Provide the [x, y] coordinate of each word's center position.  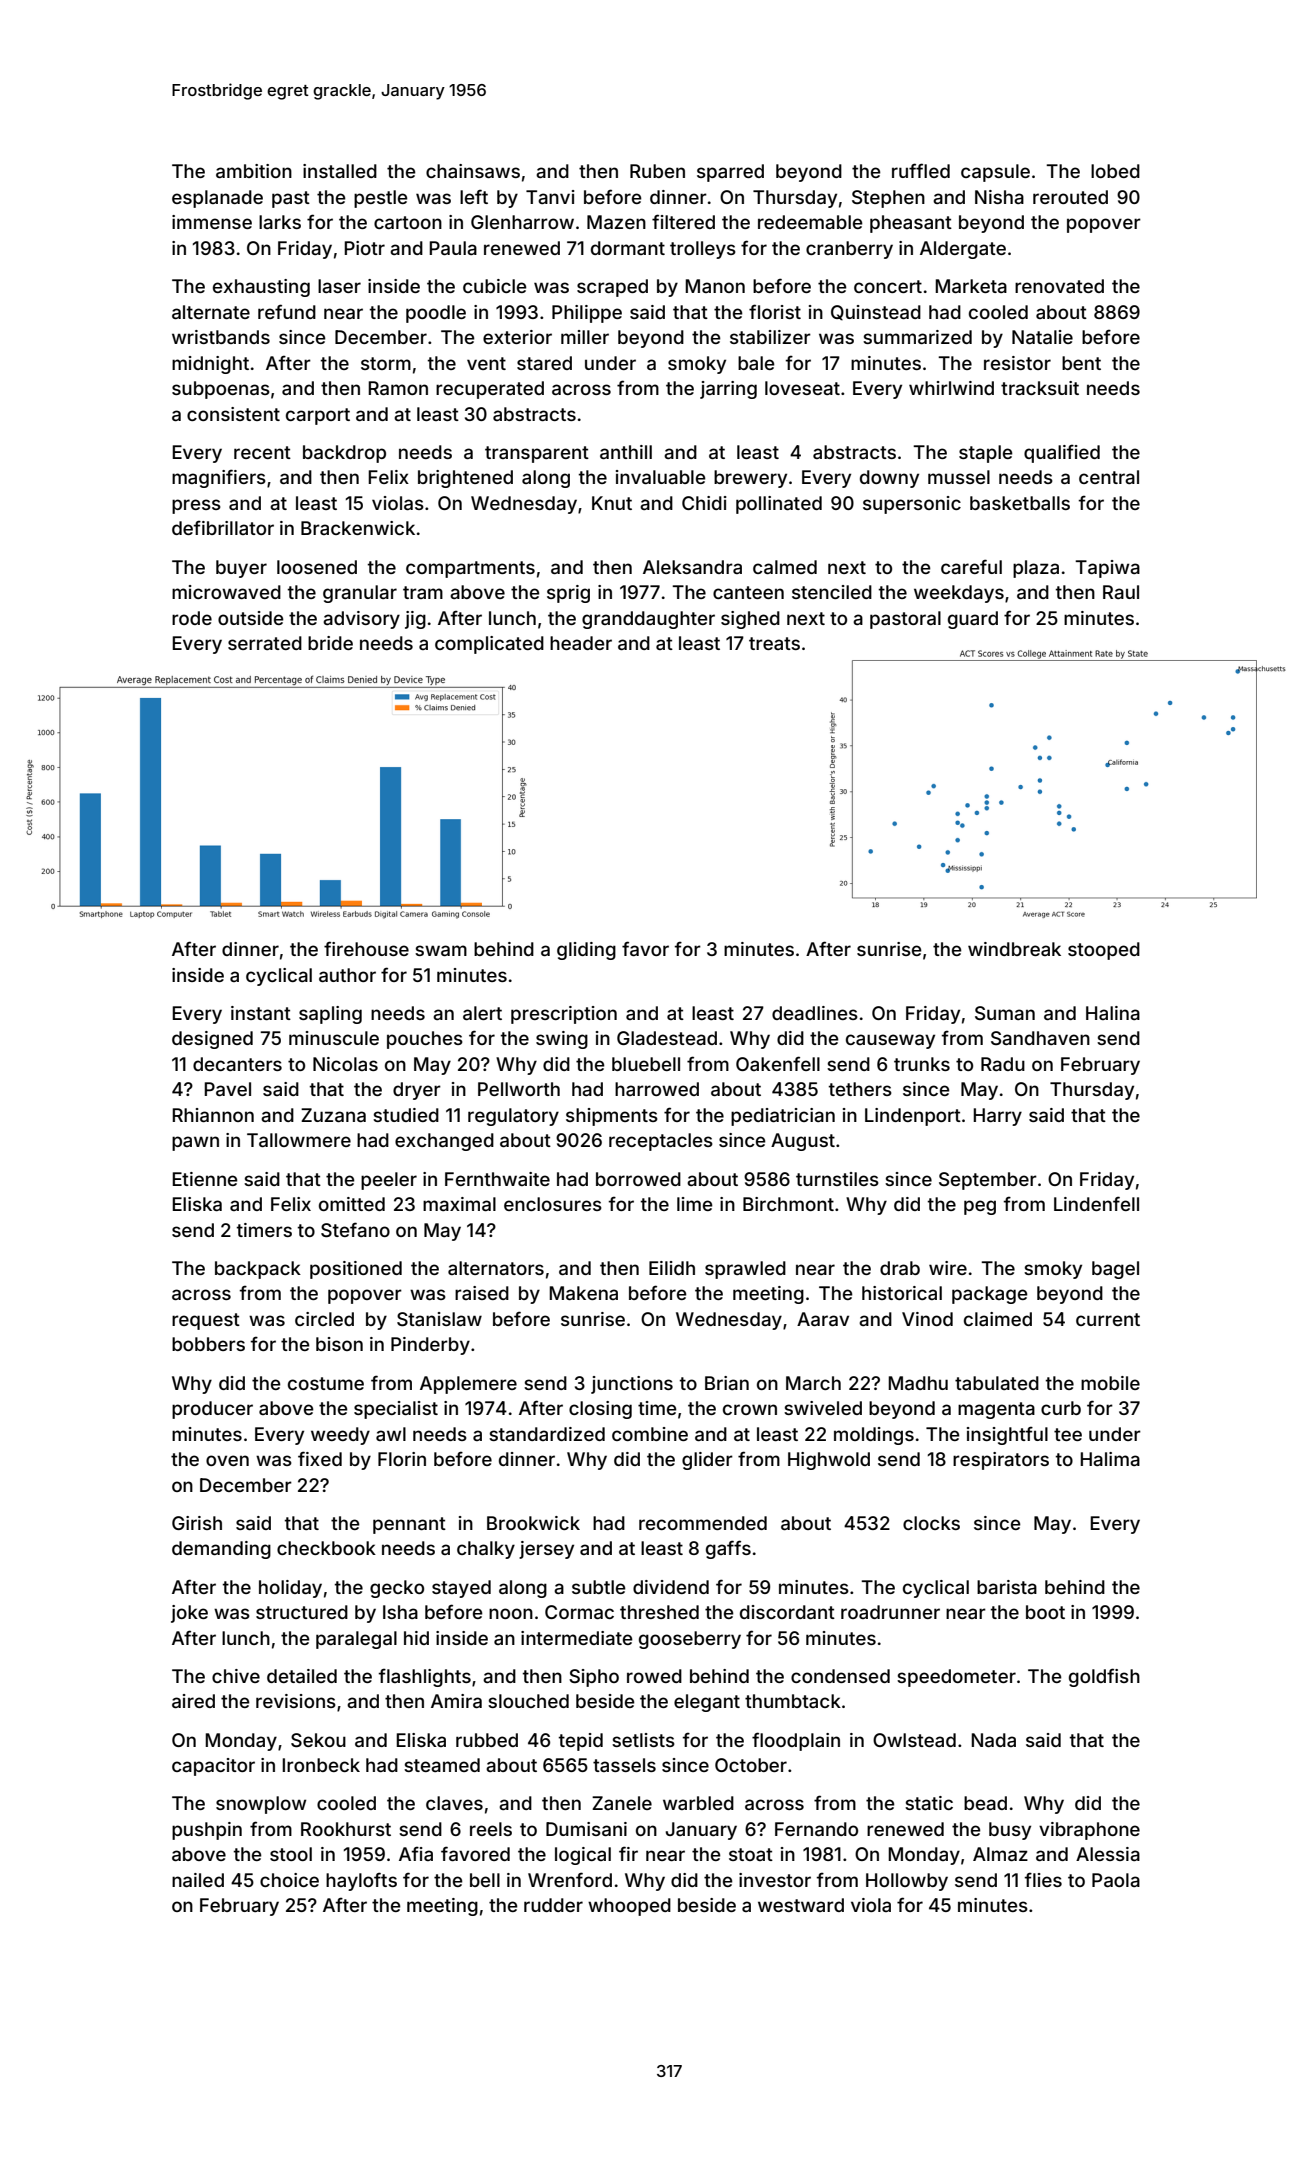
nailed [198, 1880]
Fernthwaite [497, 1179]
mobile [1110, 1383]
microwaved [226, 592]
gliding [586, 951]
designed [212, 1040]
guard [973, 620]
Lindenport [913, 1117]
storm [386, 363]
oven [227, 1460]
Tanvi [550, 197]
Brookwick [533, 1523]
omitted [352, 1204]
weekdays [959, 594]
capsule [995, 173]
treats [774, 643]
